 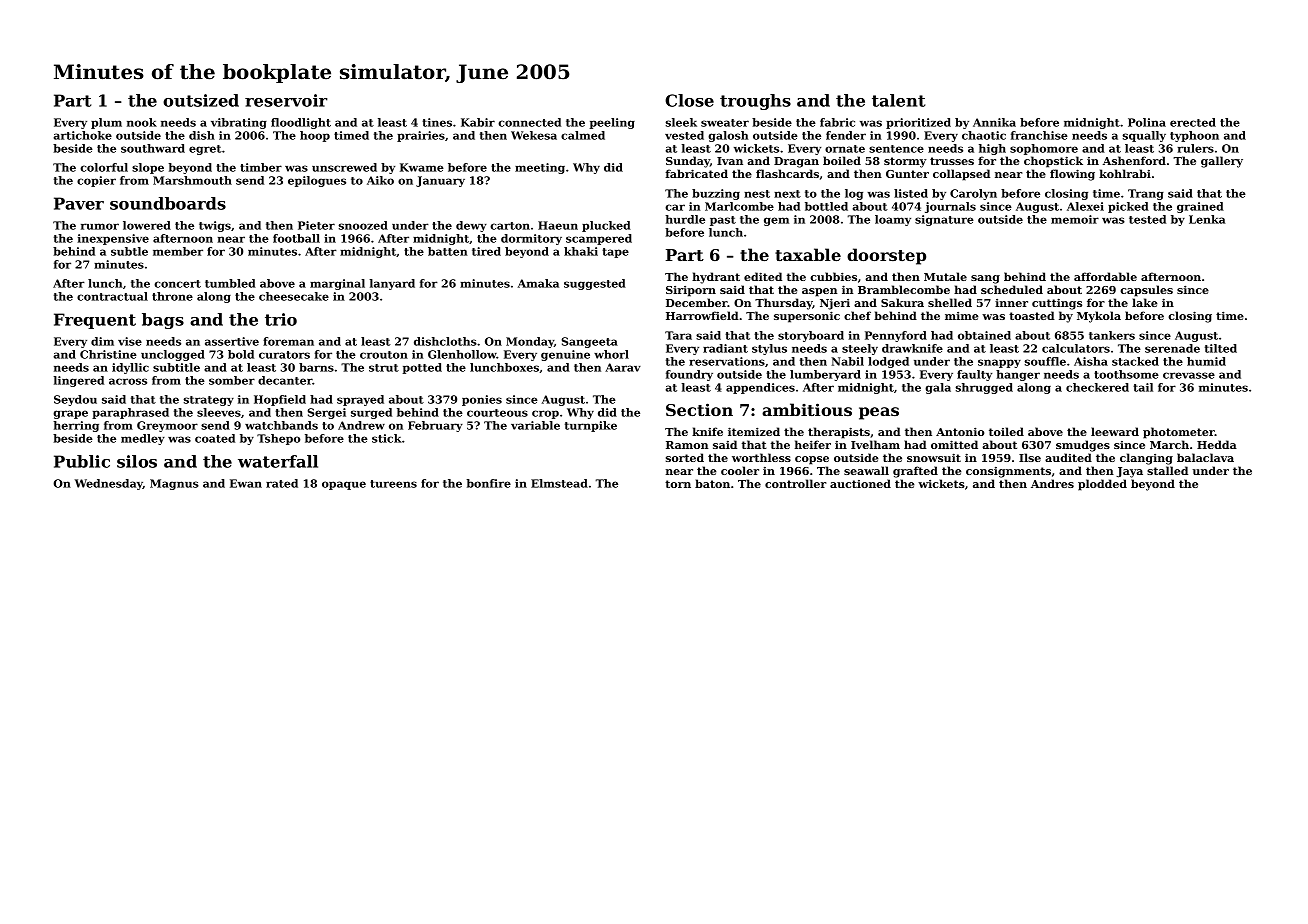 What do you see at coordinates (689, 100) in the page?
I see `Close` at bounding box center [689, 100].
